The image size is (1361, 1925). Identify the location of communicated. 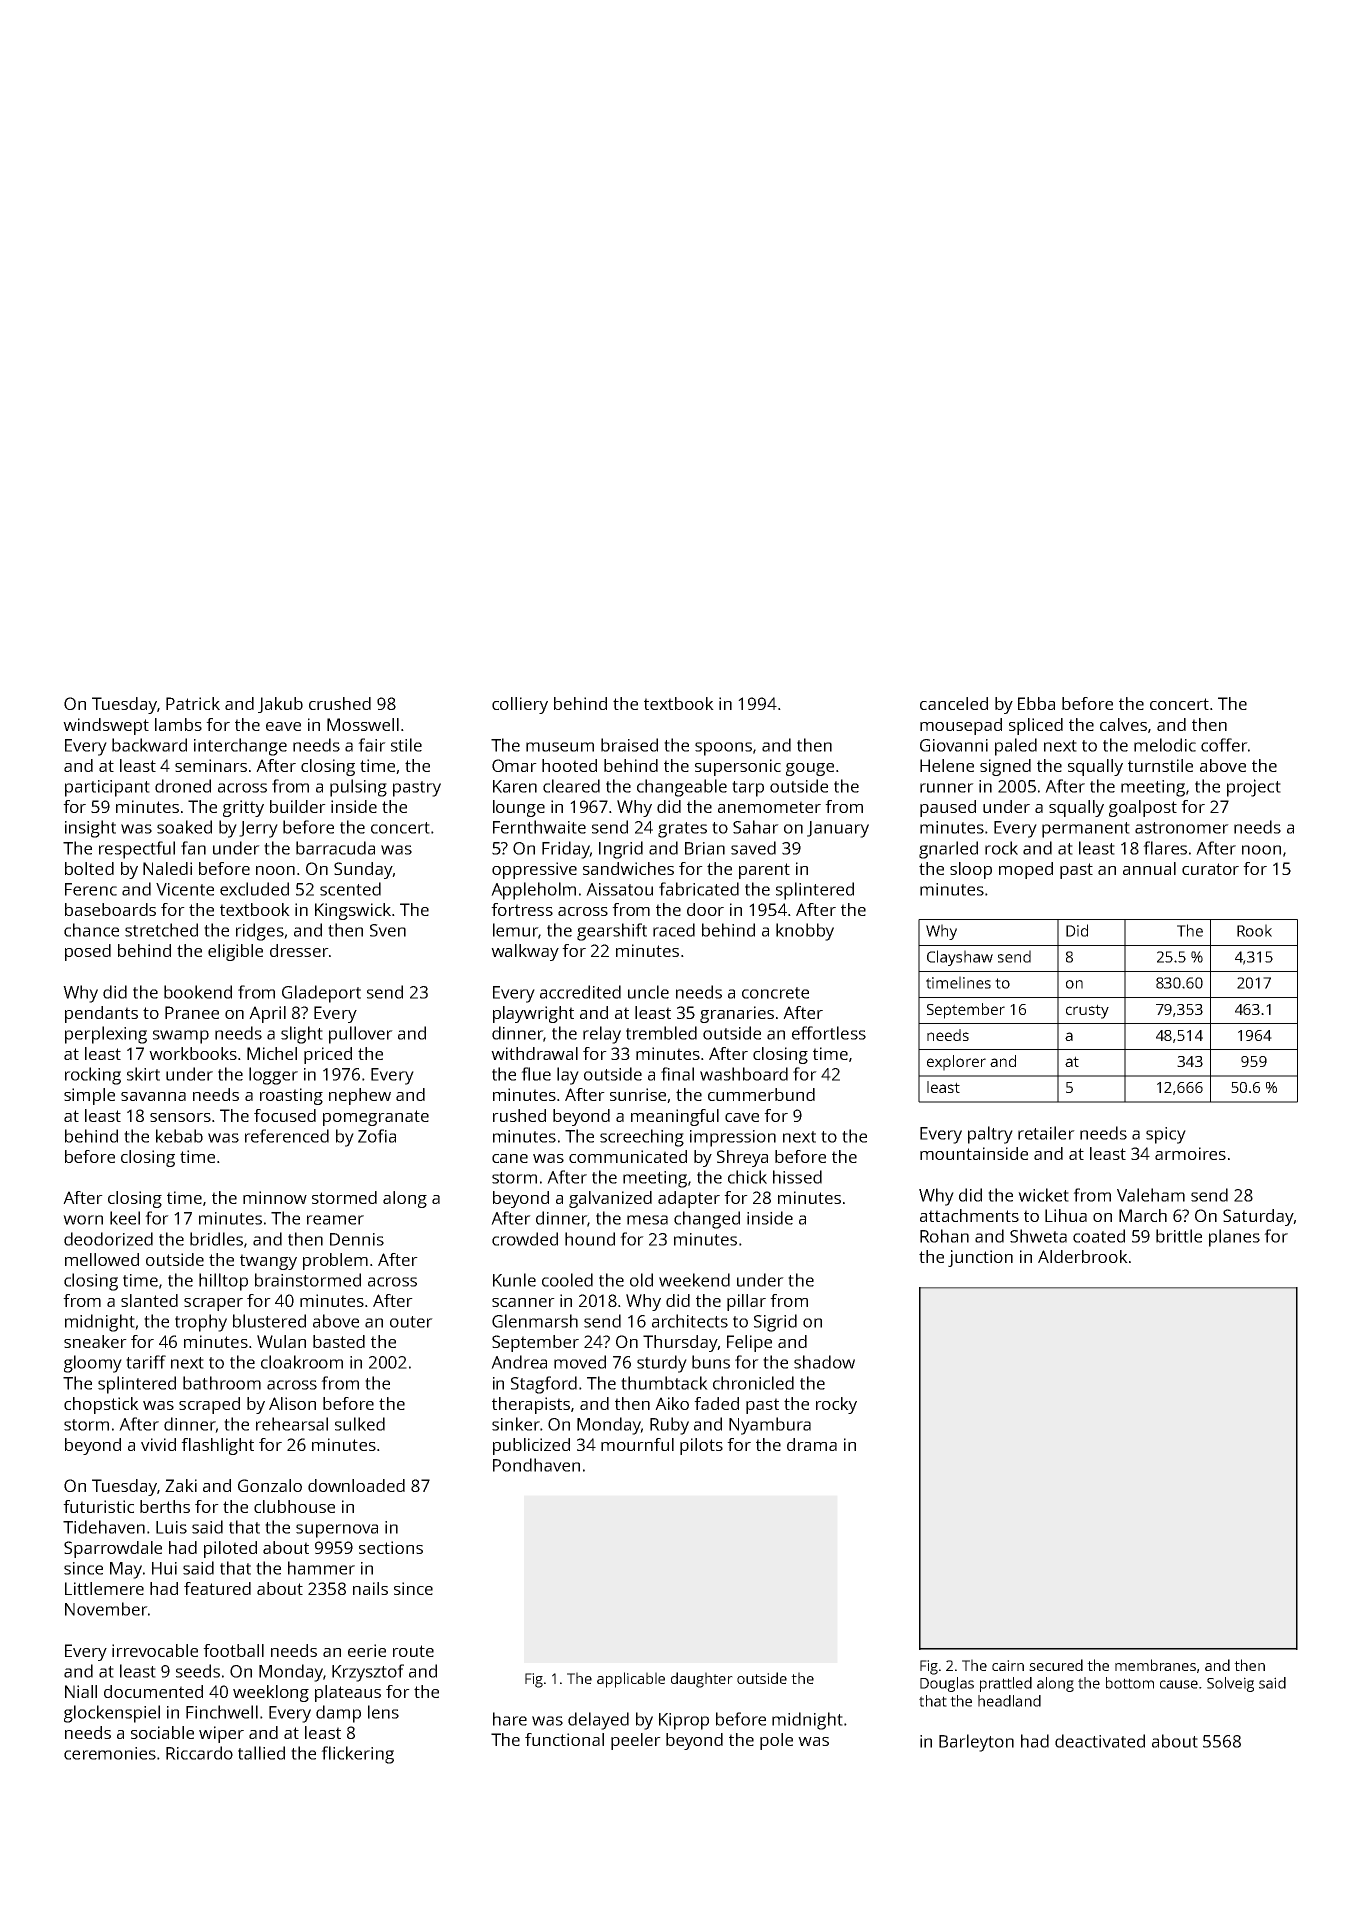
(628, 1156).
